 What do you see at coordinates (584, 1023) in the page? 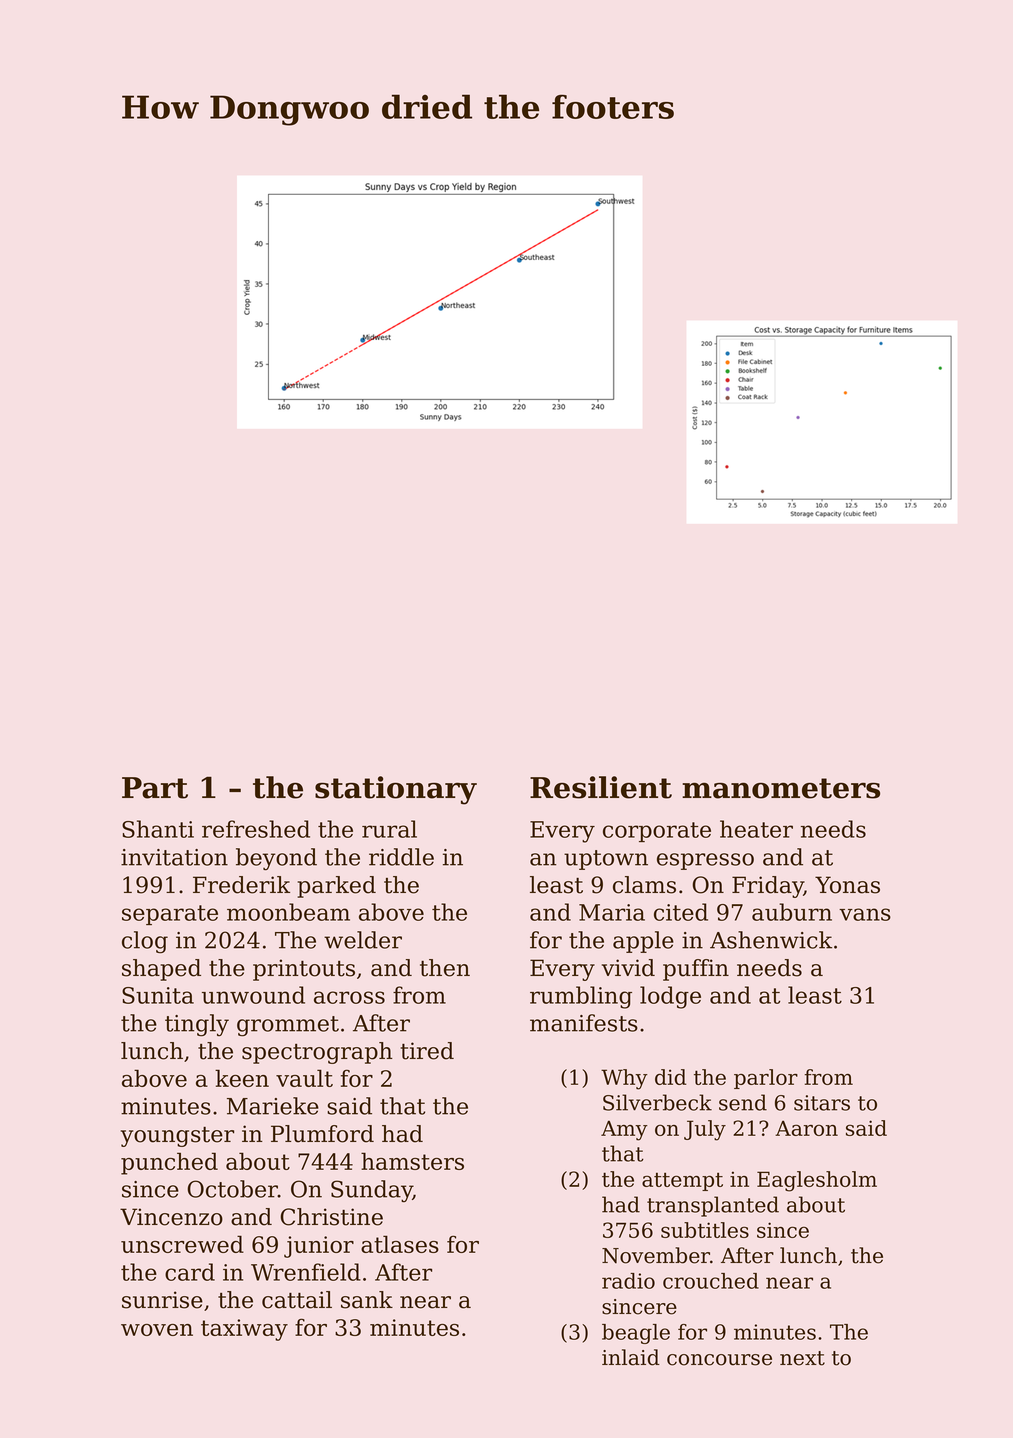
I see `manifests` at bounding box center [584, 1023].
